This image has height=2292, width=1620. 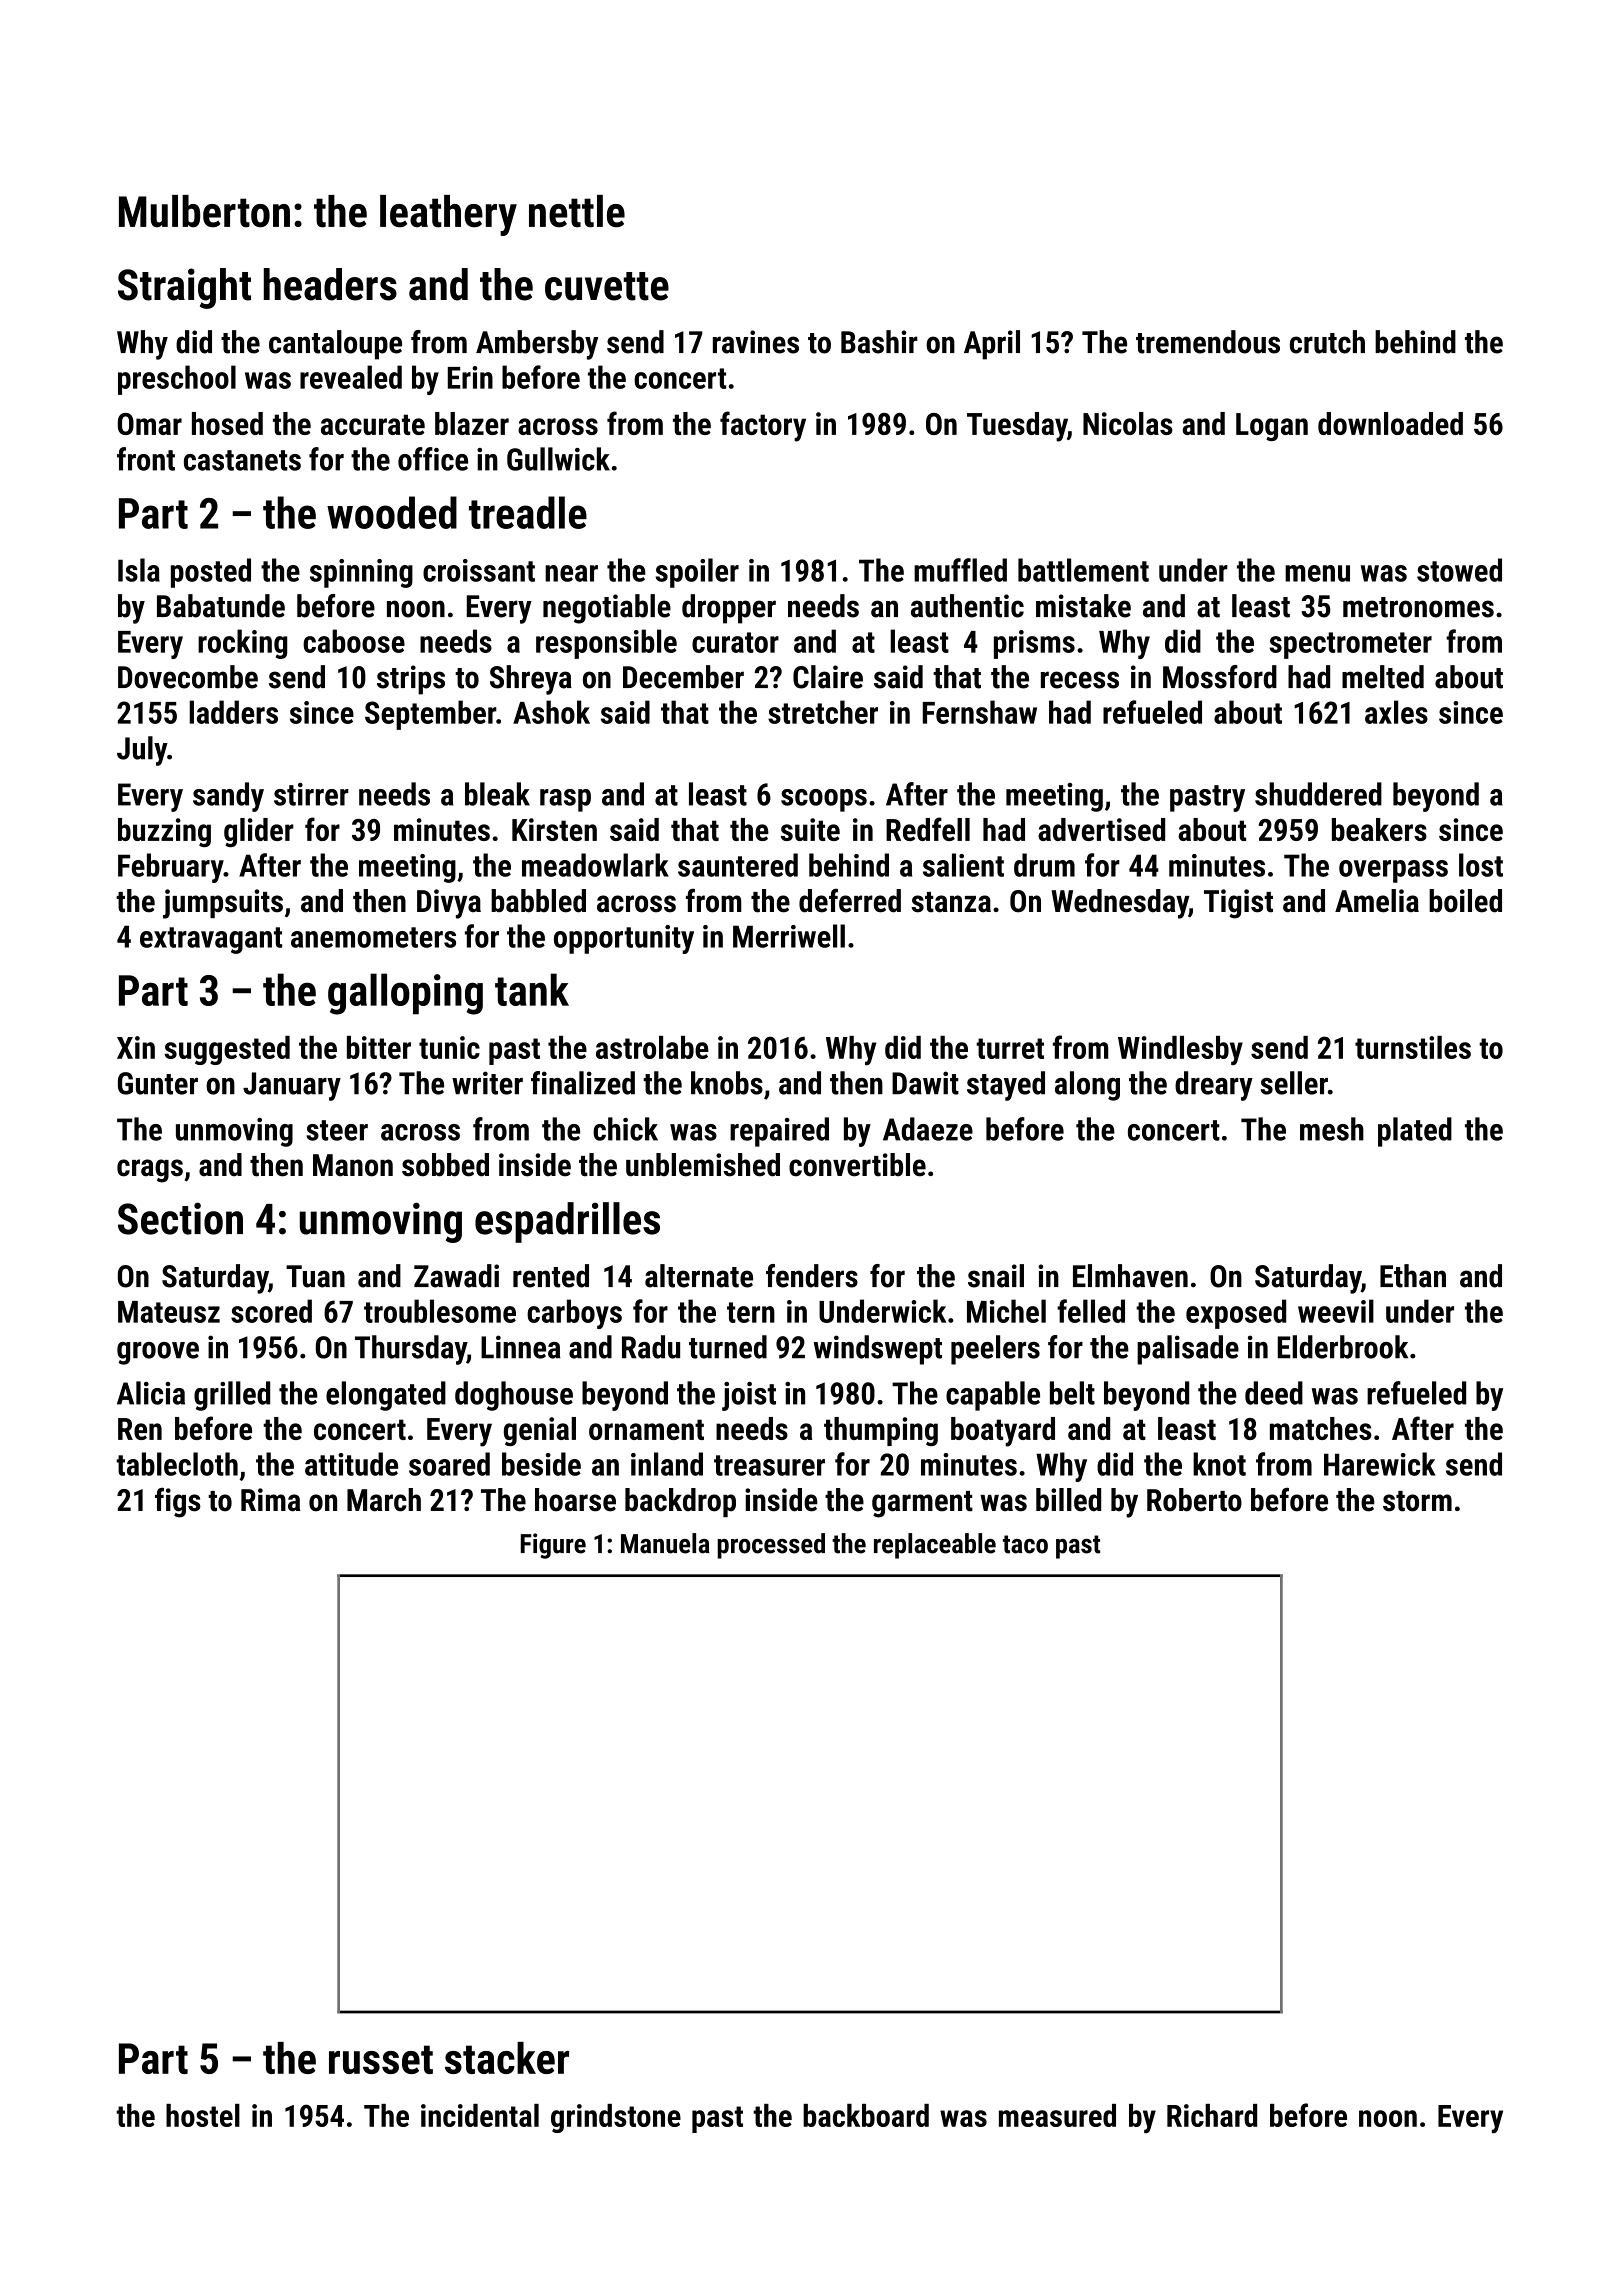 I want to click on turnstiles, so click(x=1413, y=1047).
